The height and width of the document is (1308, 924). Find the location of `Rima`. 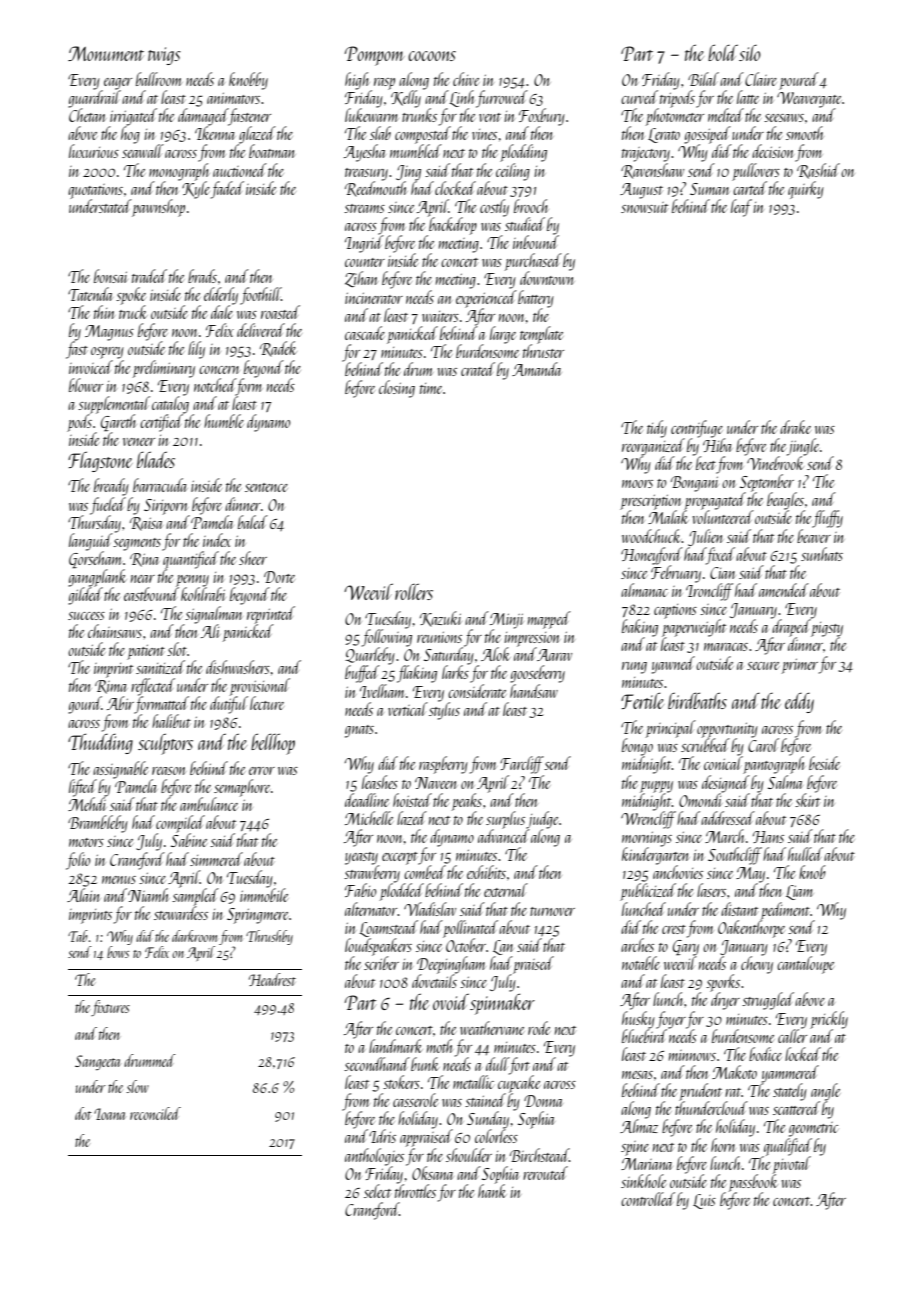

Rima is located at coordinates (111, 687).
